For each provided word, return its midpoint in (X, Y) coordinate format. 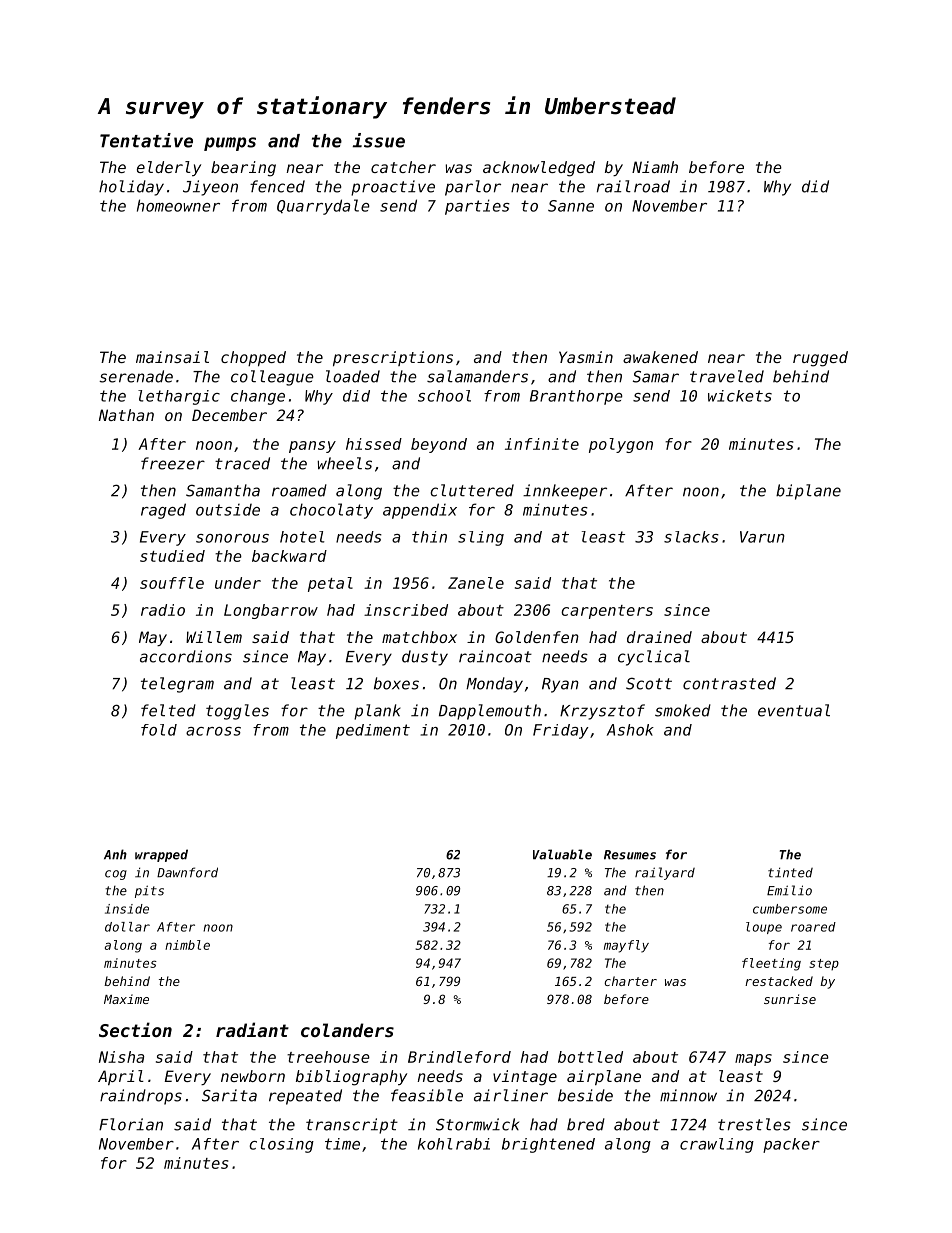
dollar (127, 927)
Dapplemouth (490, 712)
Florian (131, 1124)
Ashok (630, 730)
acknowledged (539, 169)
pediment (373, 731)
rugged (820, 359)
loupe (764, 928)
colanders (347, 1030)
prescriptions (393, 358)
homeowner (178, 205)
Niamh (655, 167)
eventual (794, 710)
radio (163, 610)
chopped (253, 358)
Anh (115, 854)
